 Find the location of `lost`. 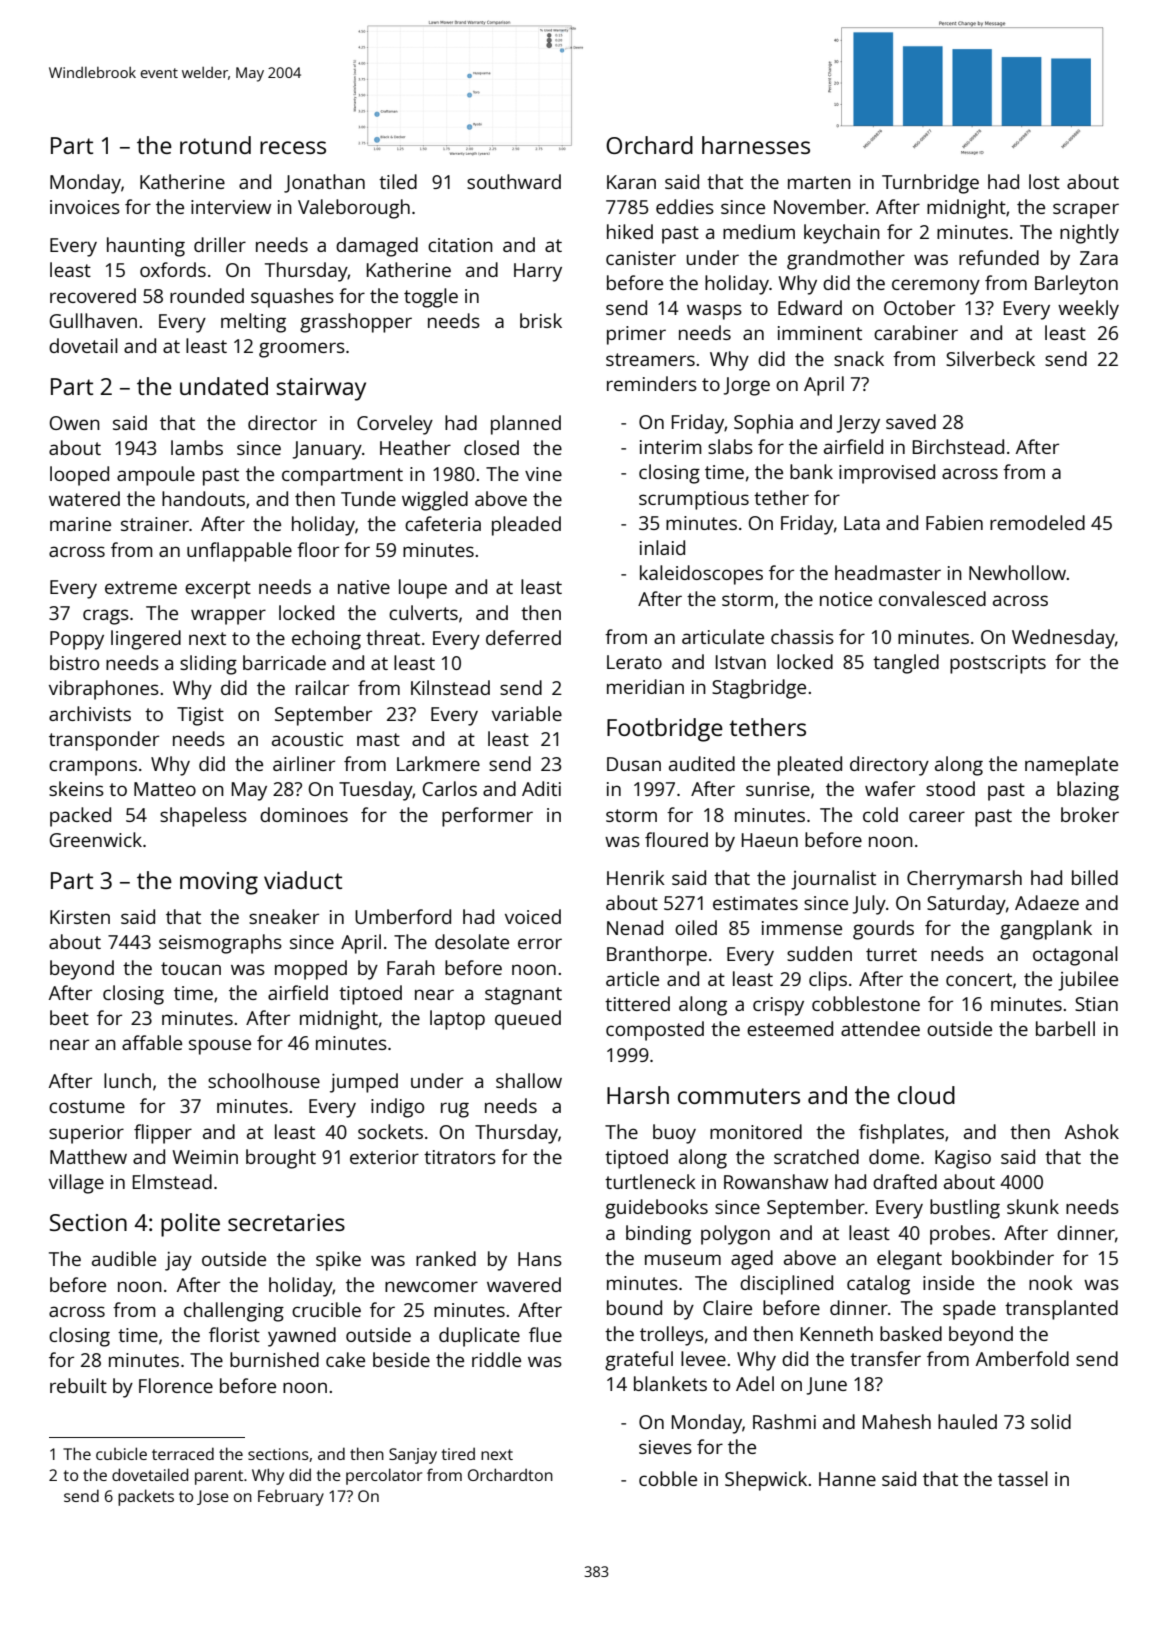

lost is located at coordinates (1044, 181).
